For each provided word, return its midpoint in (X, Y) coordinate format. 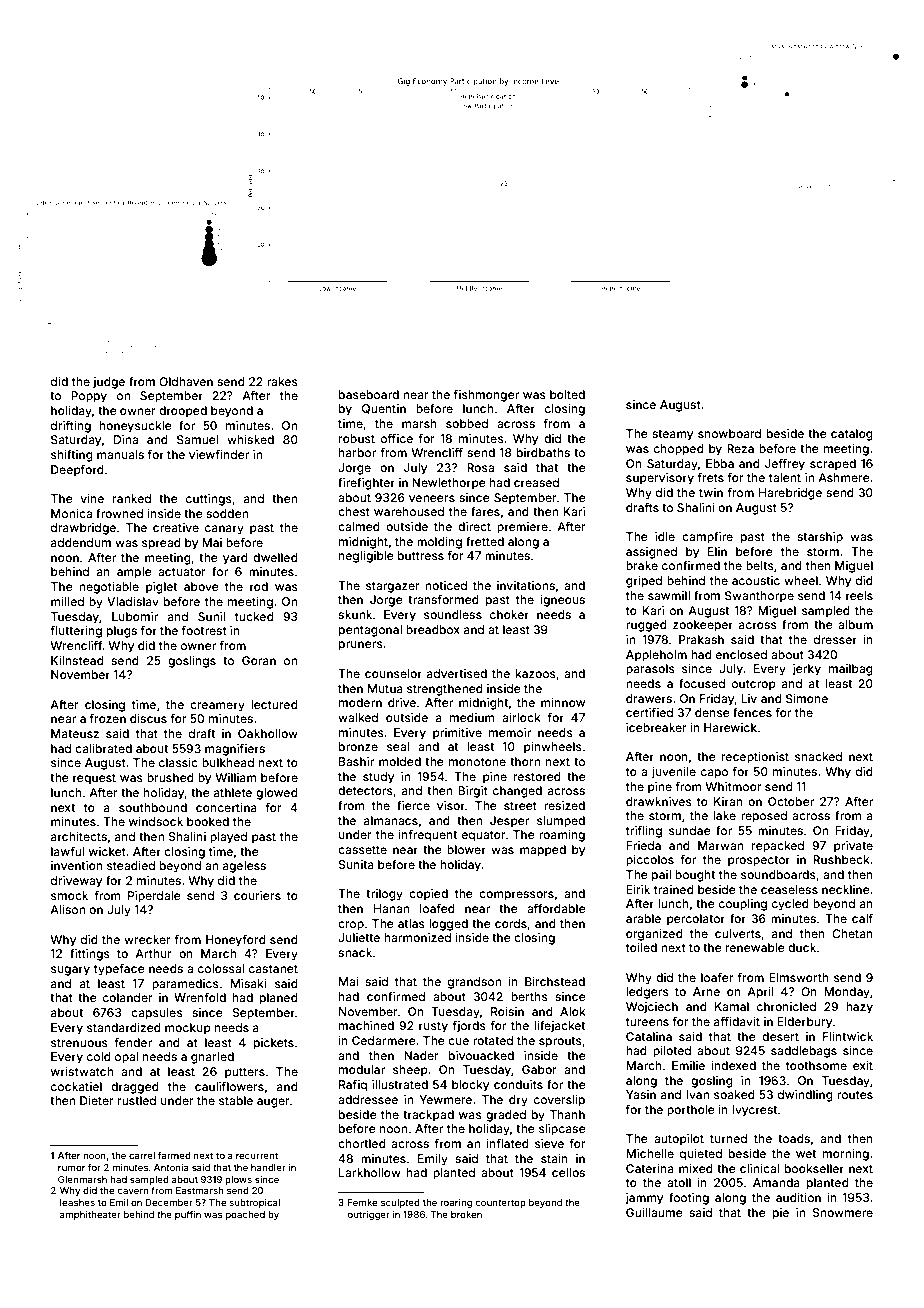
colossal (221, 968)
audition (798, 1197)
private (853, 847)
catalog (852, 435)
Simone (807, 698)
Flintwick (848, 1036)
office (397, 438)
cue (458, 1041)
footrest (204, 630)
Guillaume (654, 1212)
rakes (282, 381)
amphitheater (90, 1215)
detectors (365, 790)
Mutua (385, 688)
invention (77, 865)
